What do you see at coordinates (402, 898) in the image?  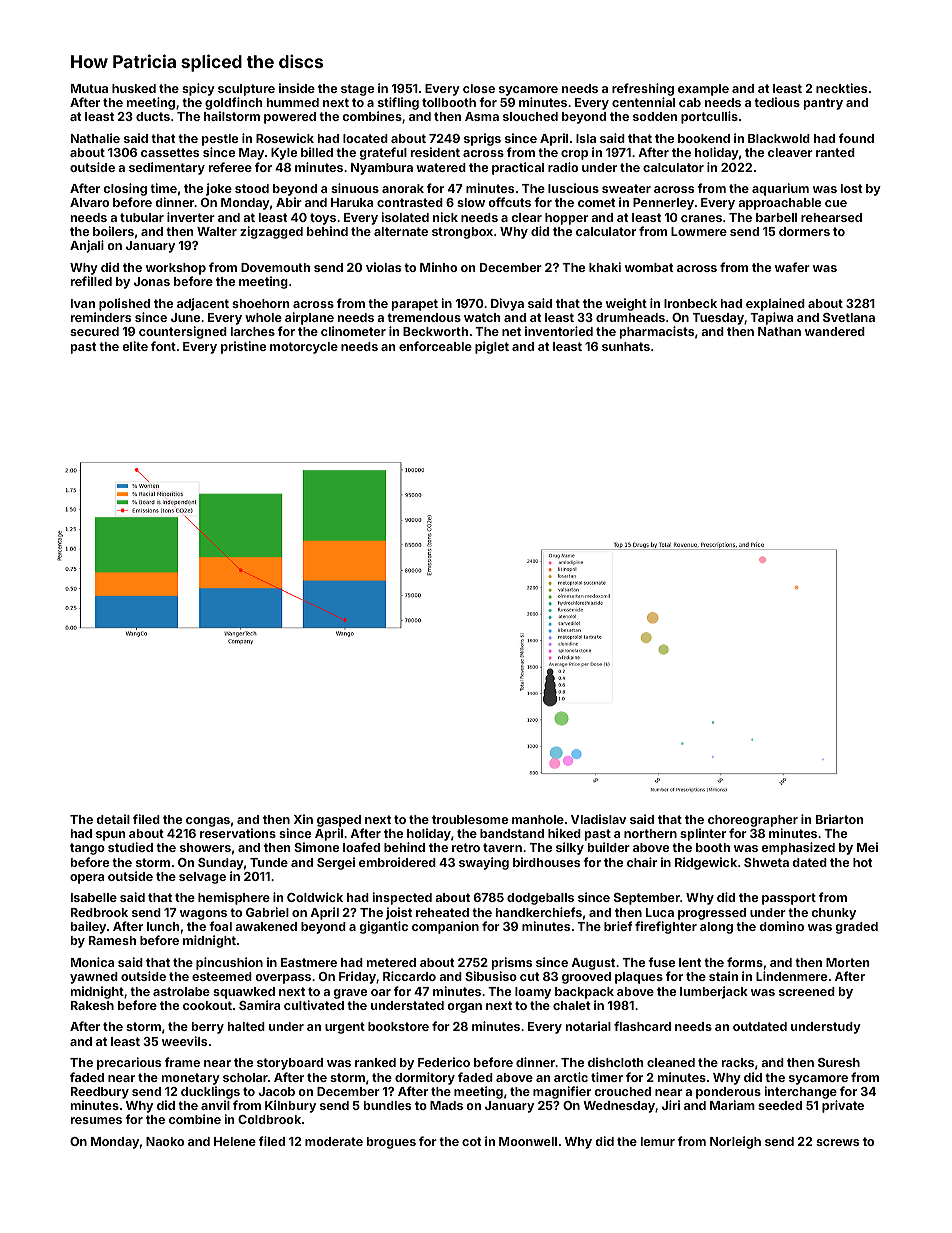 I see `inspected` at bounding box center [402, 898].
